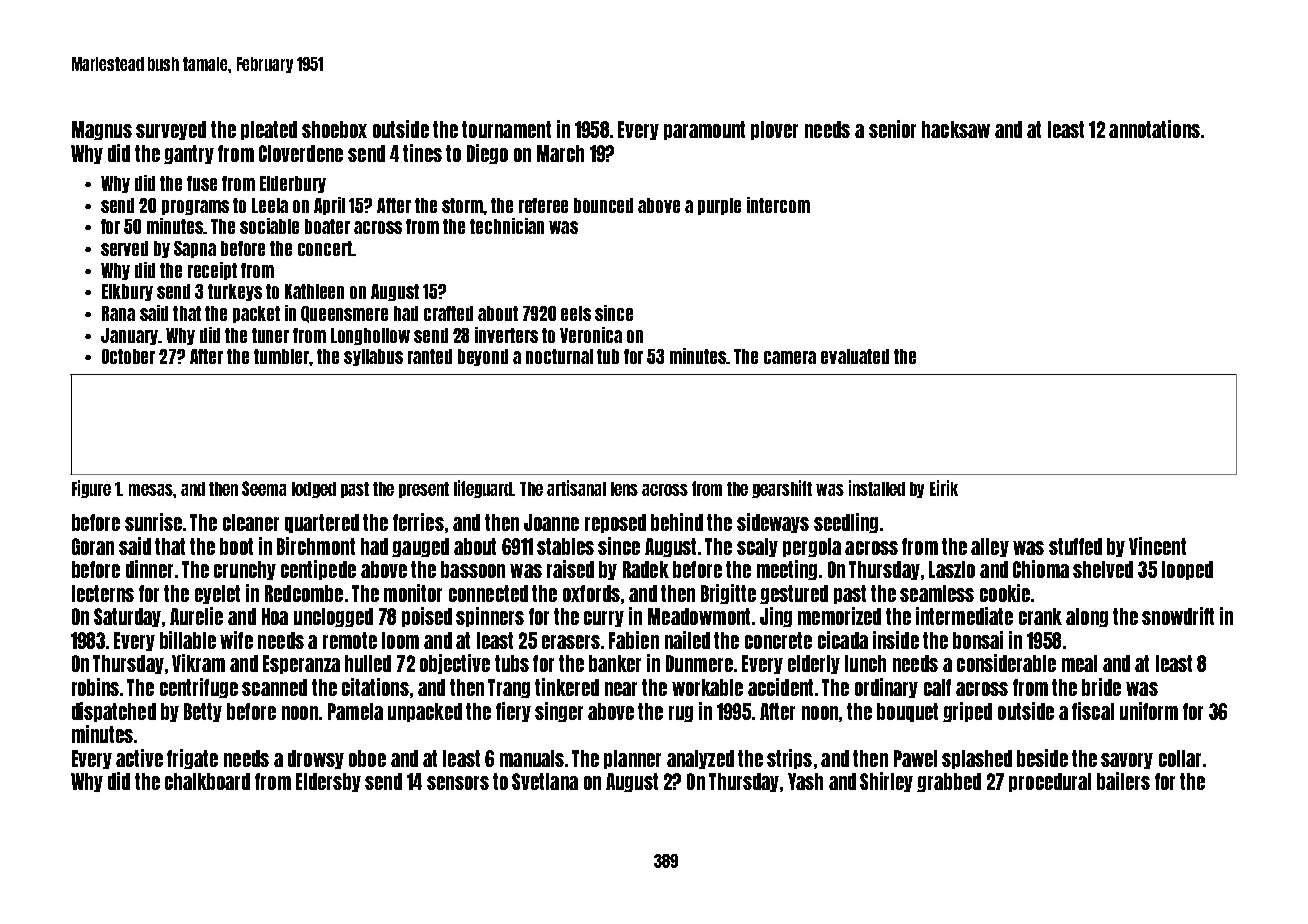 Image resolution: width=1308 pixels, height=924 pixels. Describe the element at coordinates (704, 130) in the screenshot. I see `paramount` at that location.
